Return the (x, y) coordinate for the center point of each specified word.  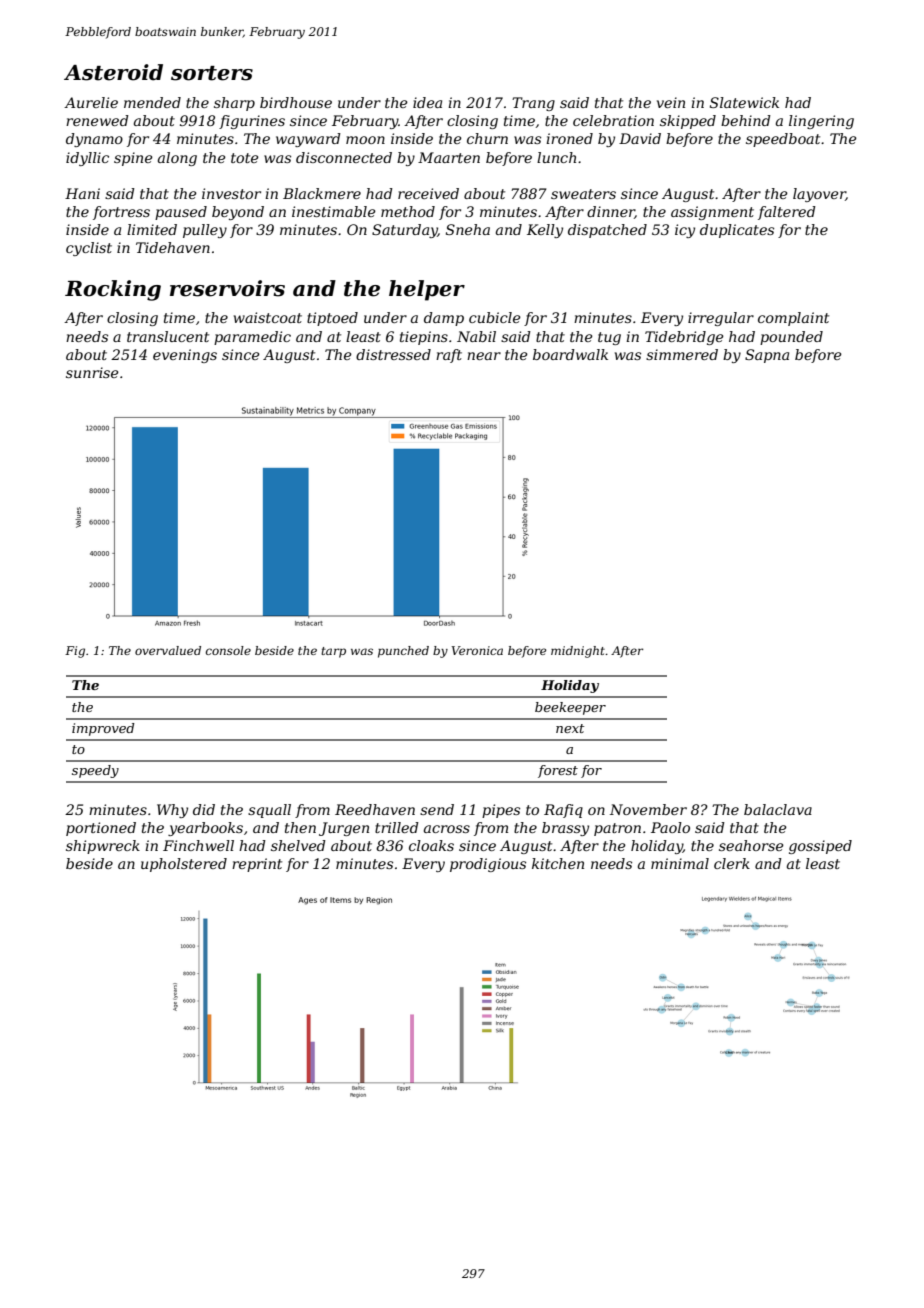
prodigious (488, 865)
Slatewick (744, 102)
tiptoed (332, 319)
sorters (212, 73)
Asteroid (113, 72)
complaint (793, 319)
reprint (257, 865)
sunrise (92, 372)
